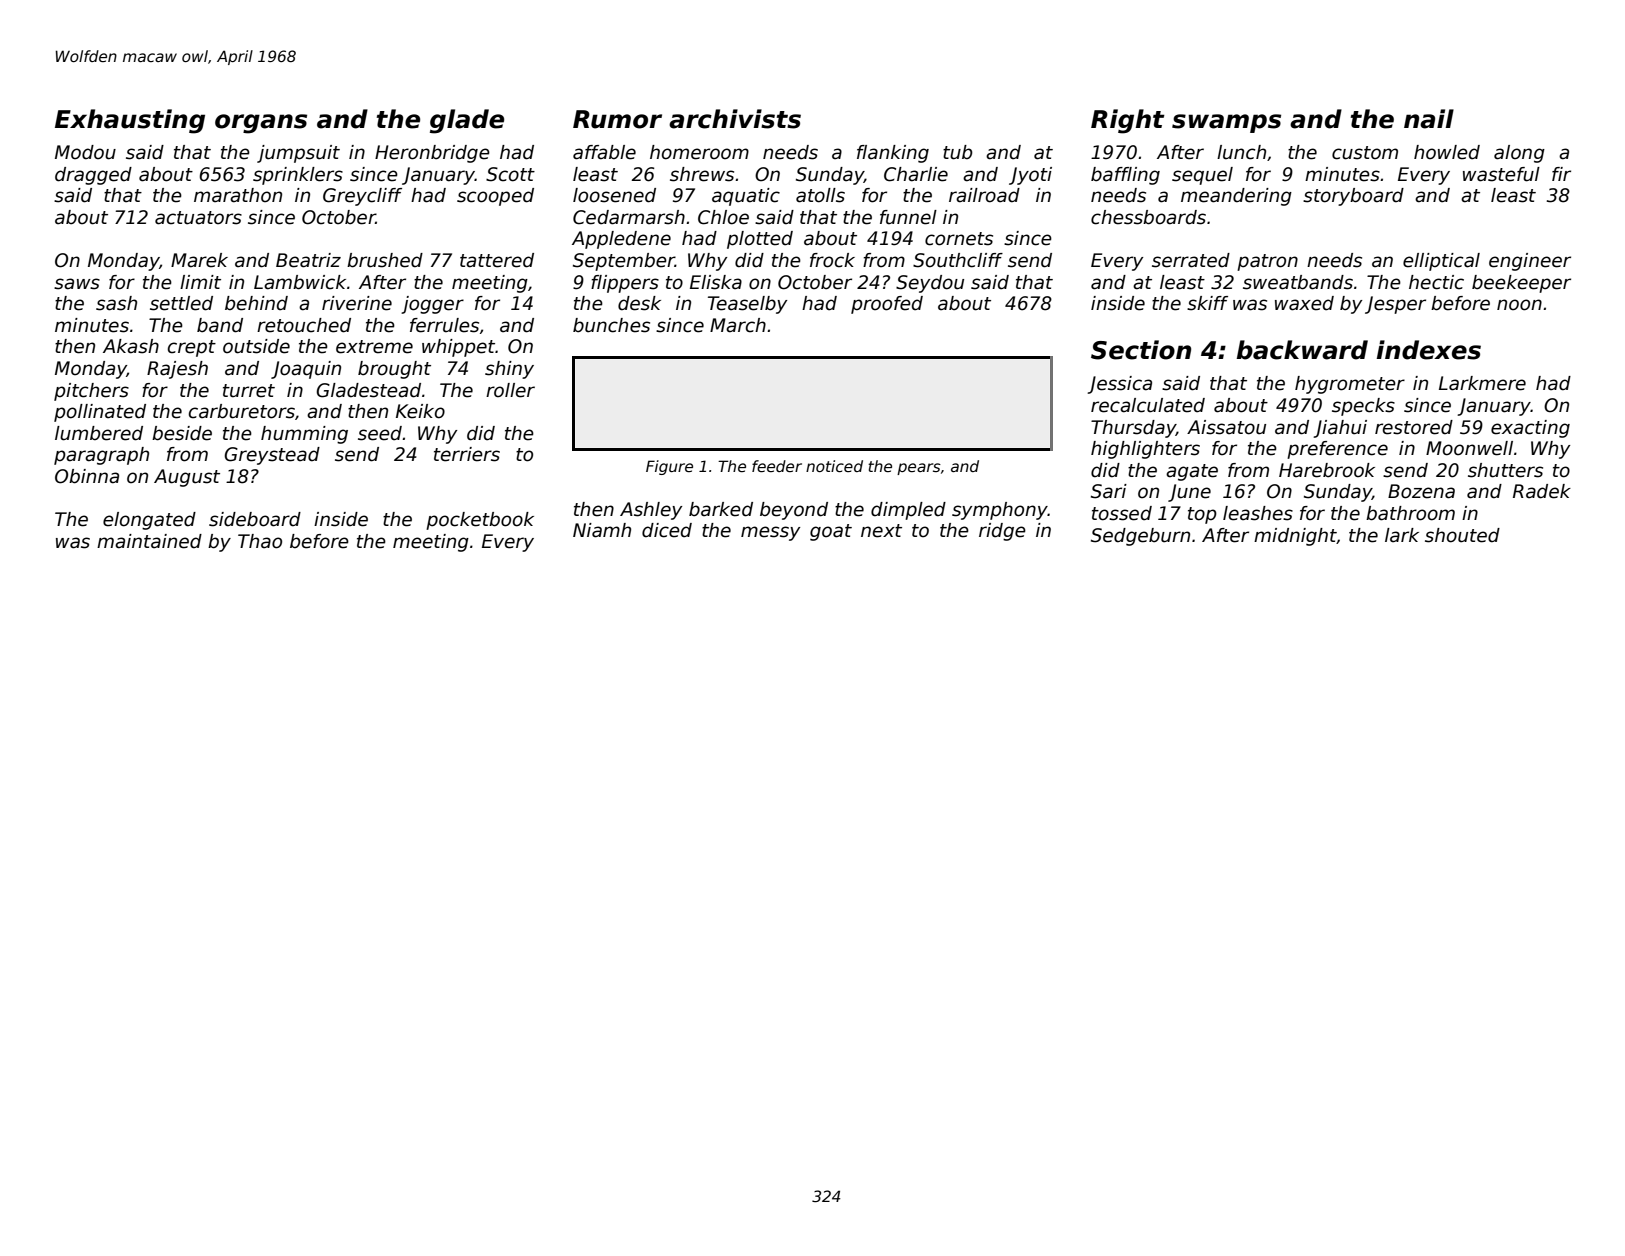  I want to click on Rumor, so click(617, 119).
